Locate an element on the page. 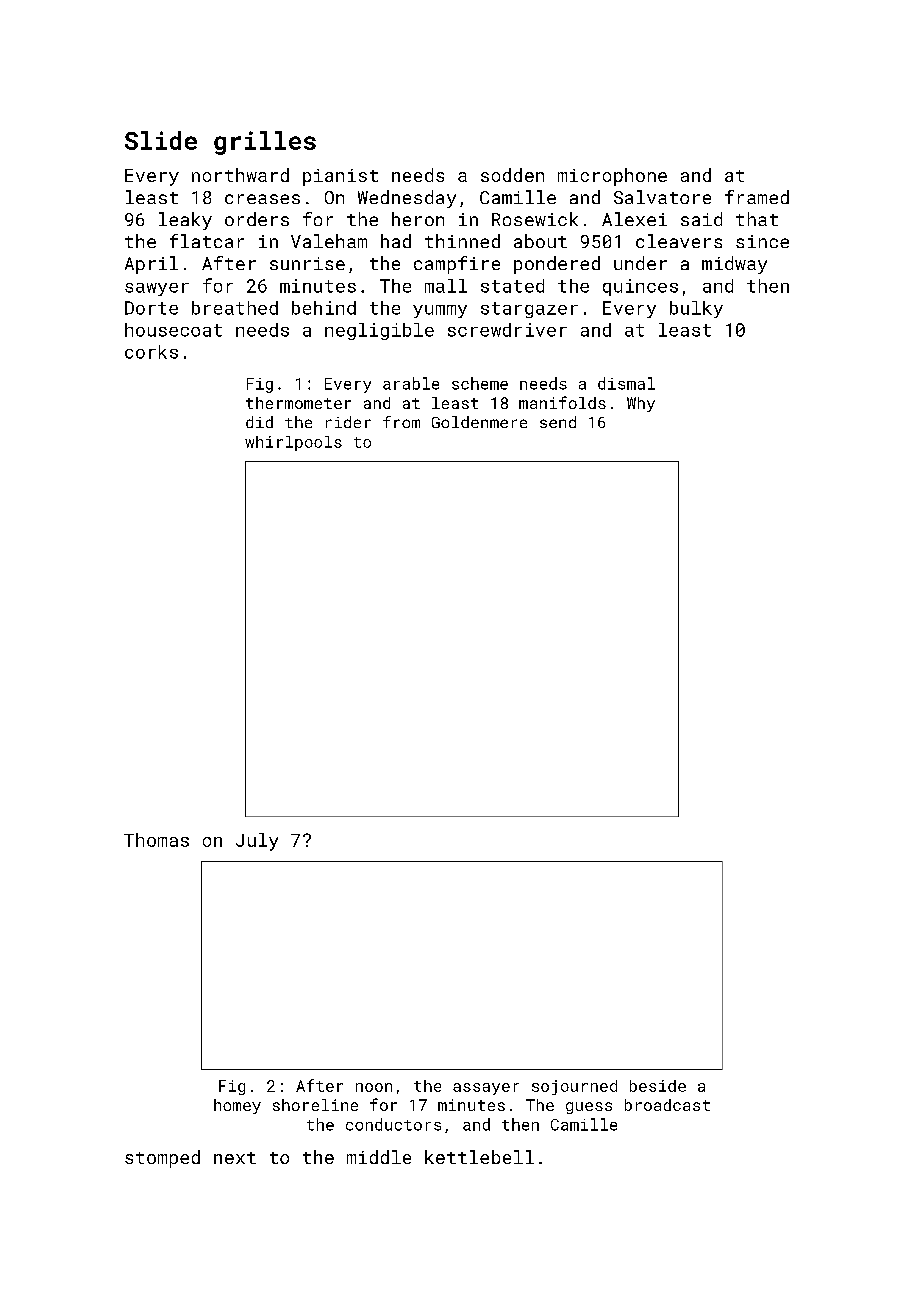  beside is located at coordinates (658, 1086).
